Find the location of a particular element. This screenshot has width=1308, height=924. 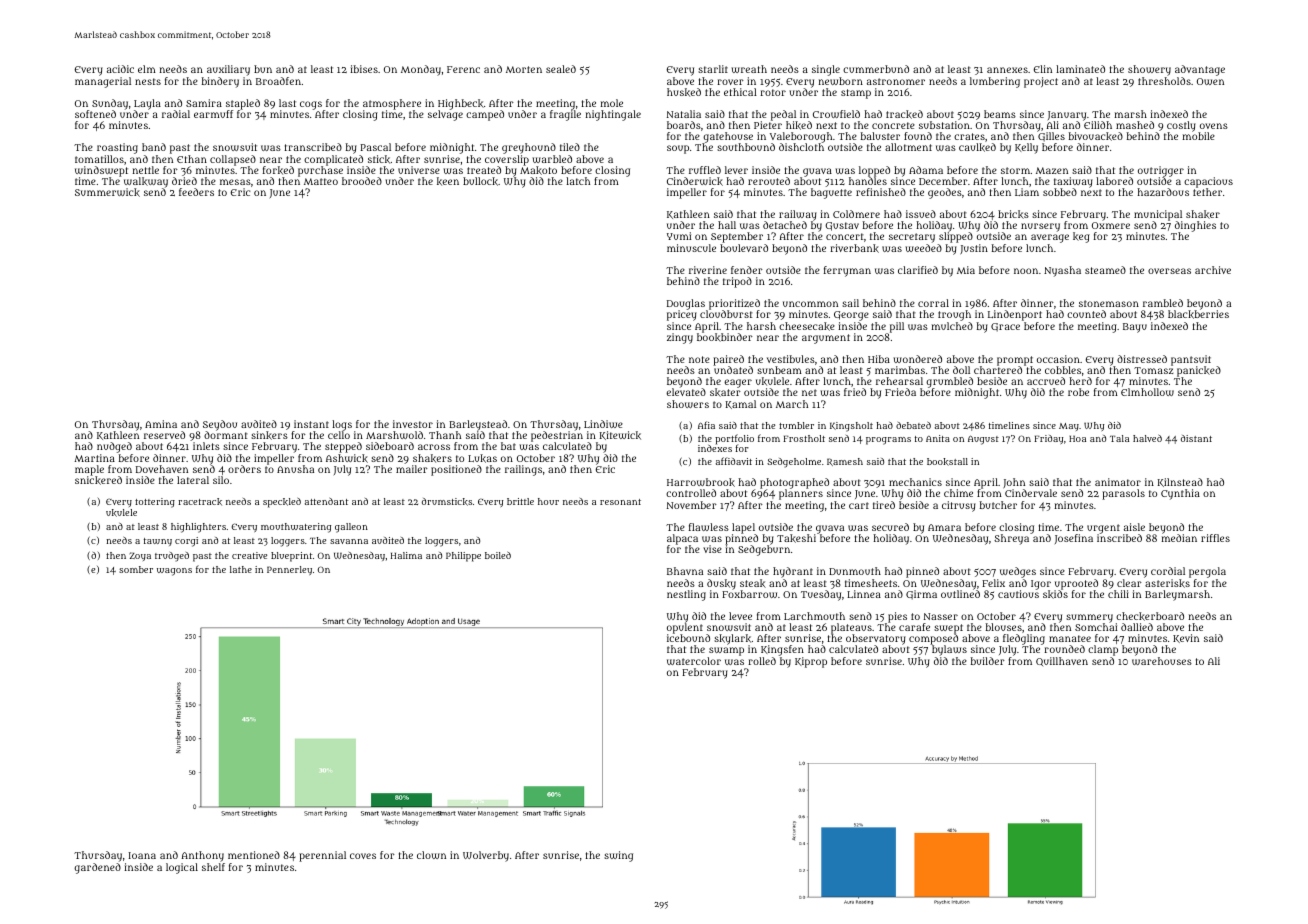

brooded is located at coordinates (362, 181).
